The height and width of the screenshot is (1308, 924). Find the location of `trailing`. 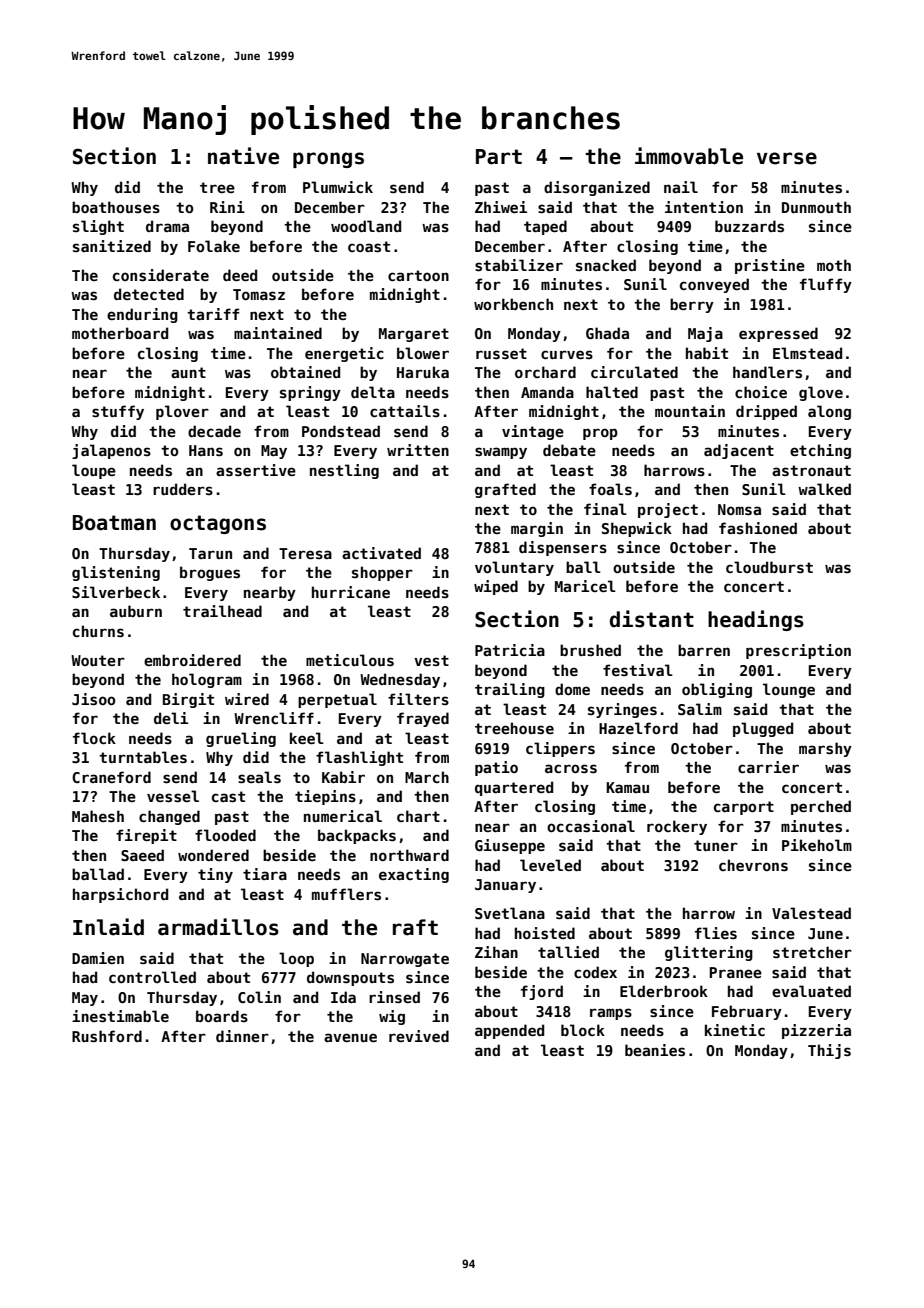

trailing is located at coordinates (510, 690).
